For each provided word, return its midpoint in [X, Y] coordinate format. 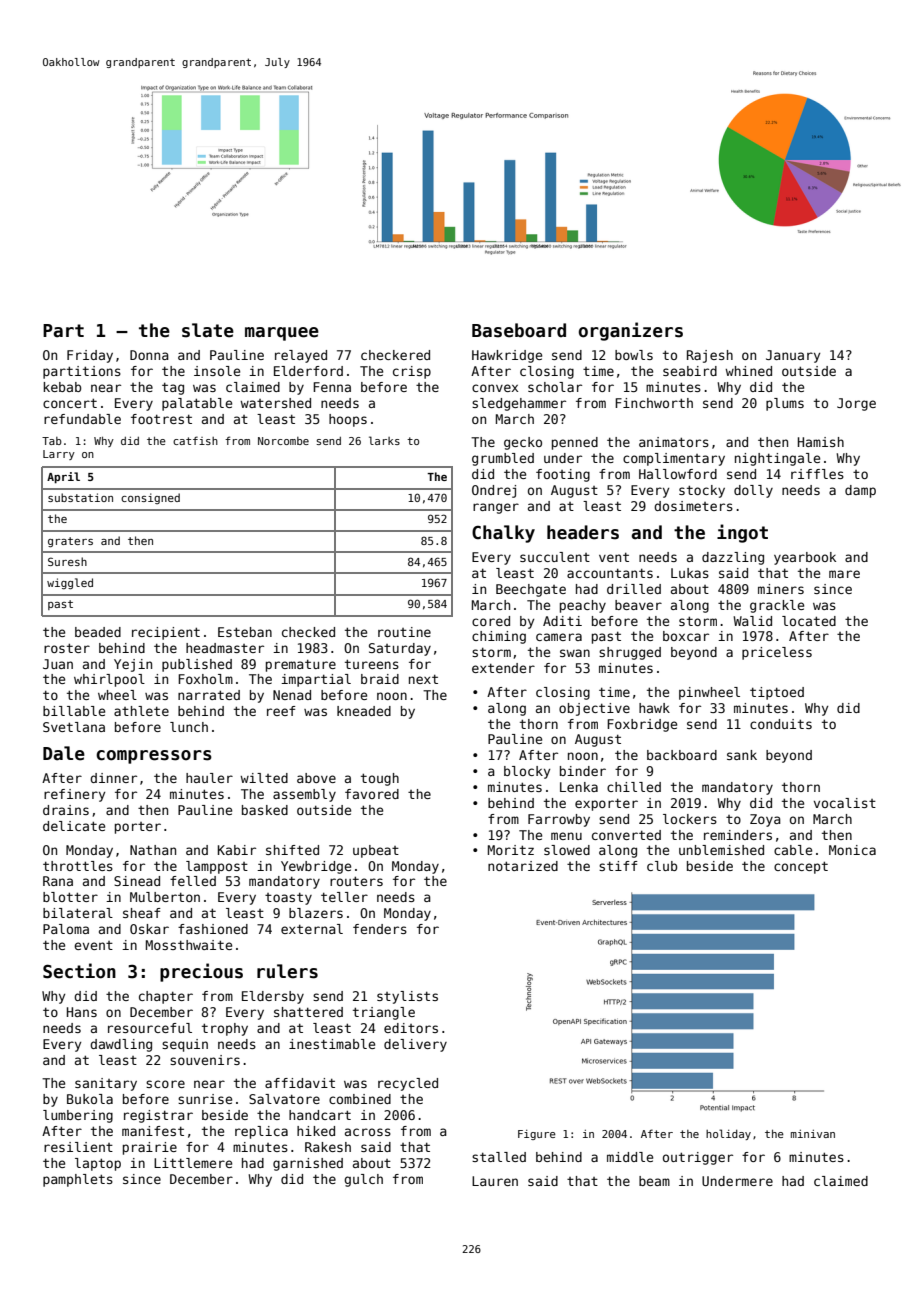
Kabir [237, 850]
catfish [195, 440]
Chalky [503, 534]
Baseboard [519, 330]
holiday [728, 1134]
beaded [98, 632]
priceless [777, 653]
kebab [62, 387]
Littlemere [193, 1163]
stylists [407, 997]
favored [372, 794]
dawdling [121, 1045]
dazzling [733, 558]
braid [380, 679]
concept [801, 867]
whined [748, 371]
